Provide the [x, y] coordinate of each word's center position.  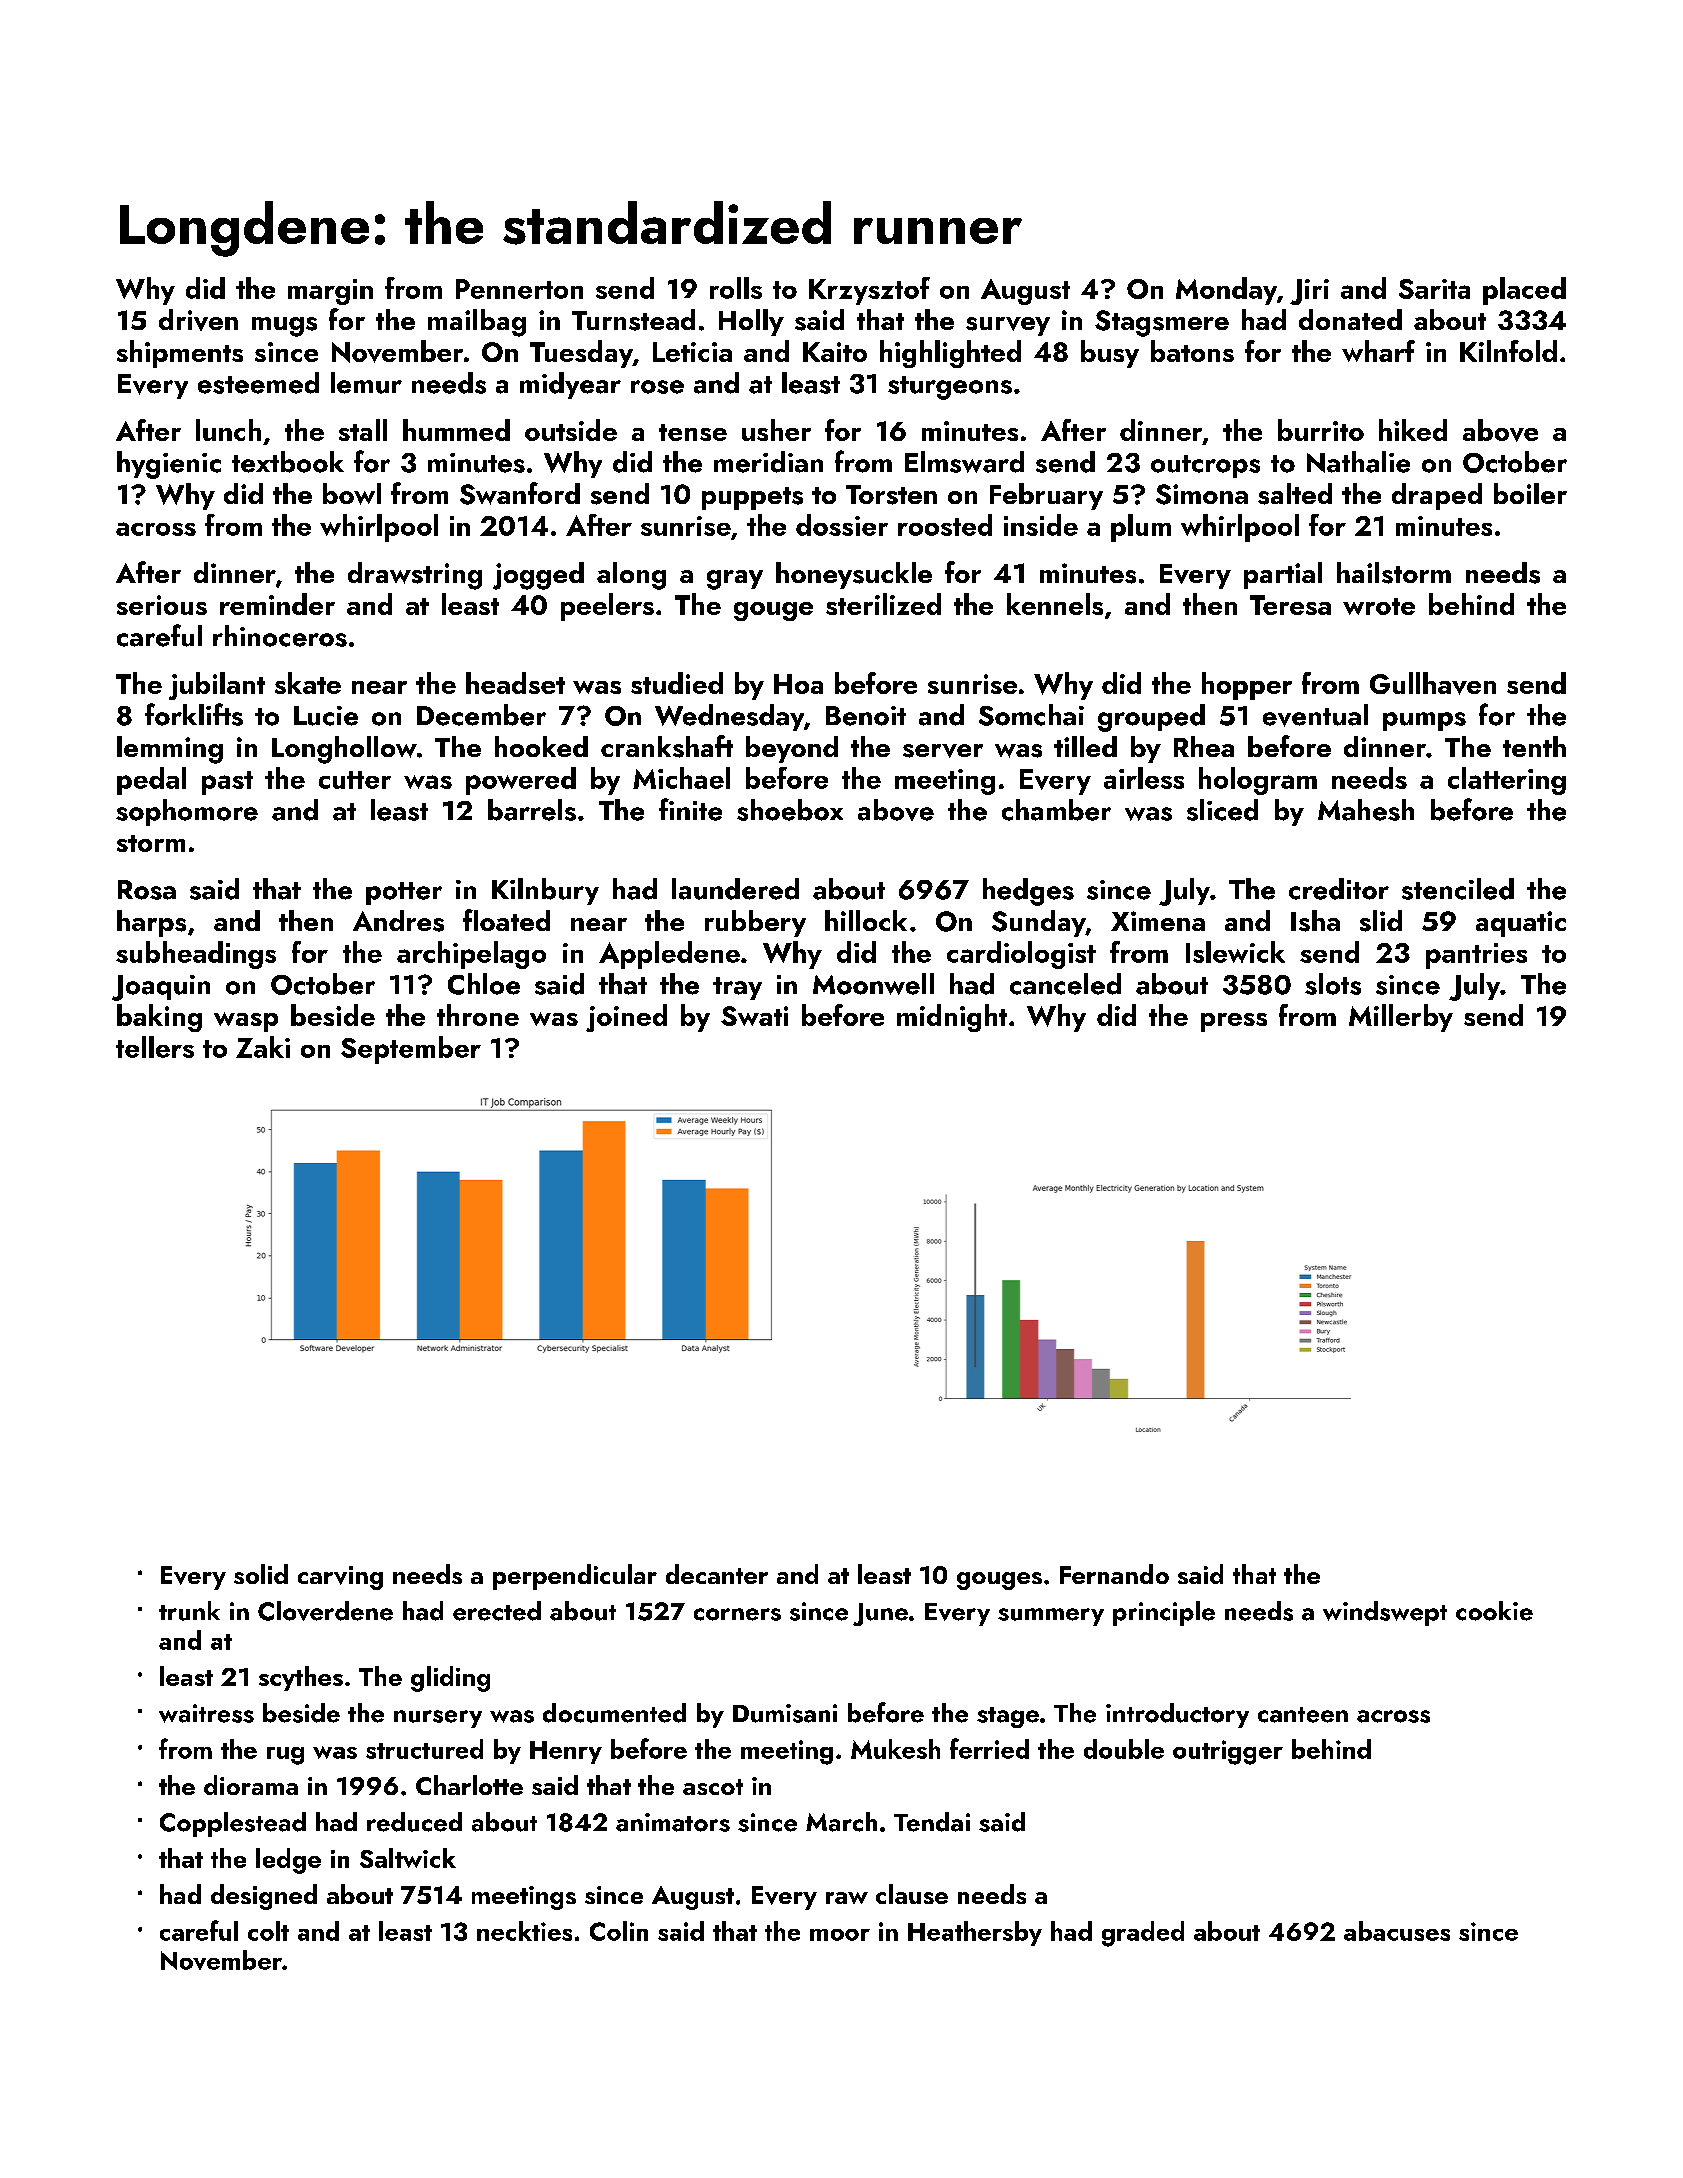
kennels [1055, 604]
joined [626, 1018]
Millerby [1401, 1018]
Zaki [263, 1047]
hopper [1247, 686]
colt [268, 1931]
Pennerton [519, 289]
